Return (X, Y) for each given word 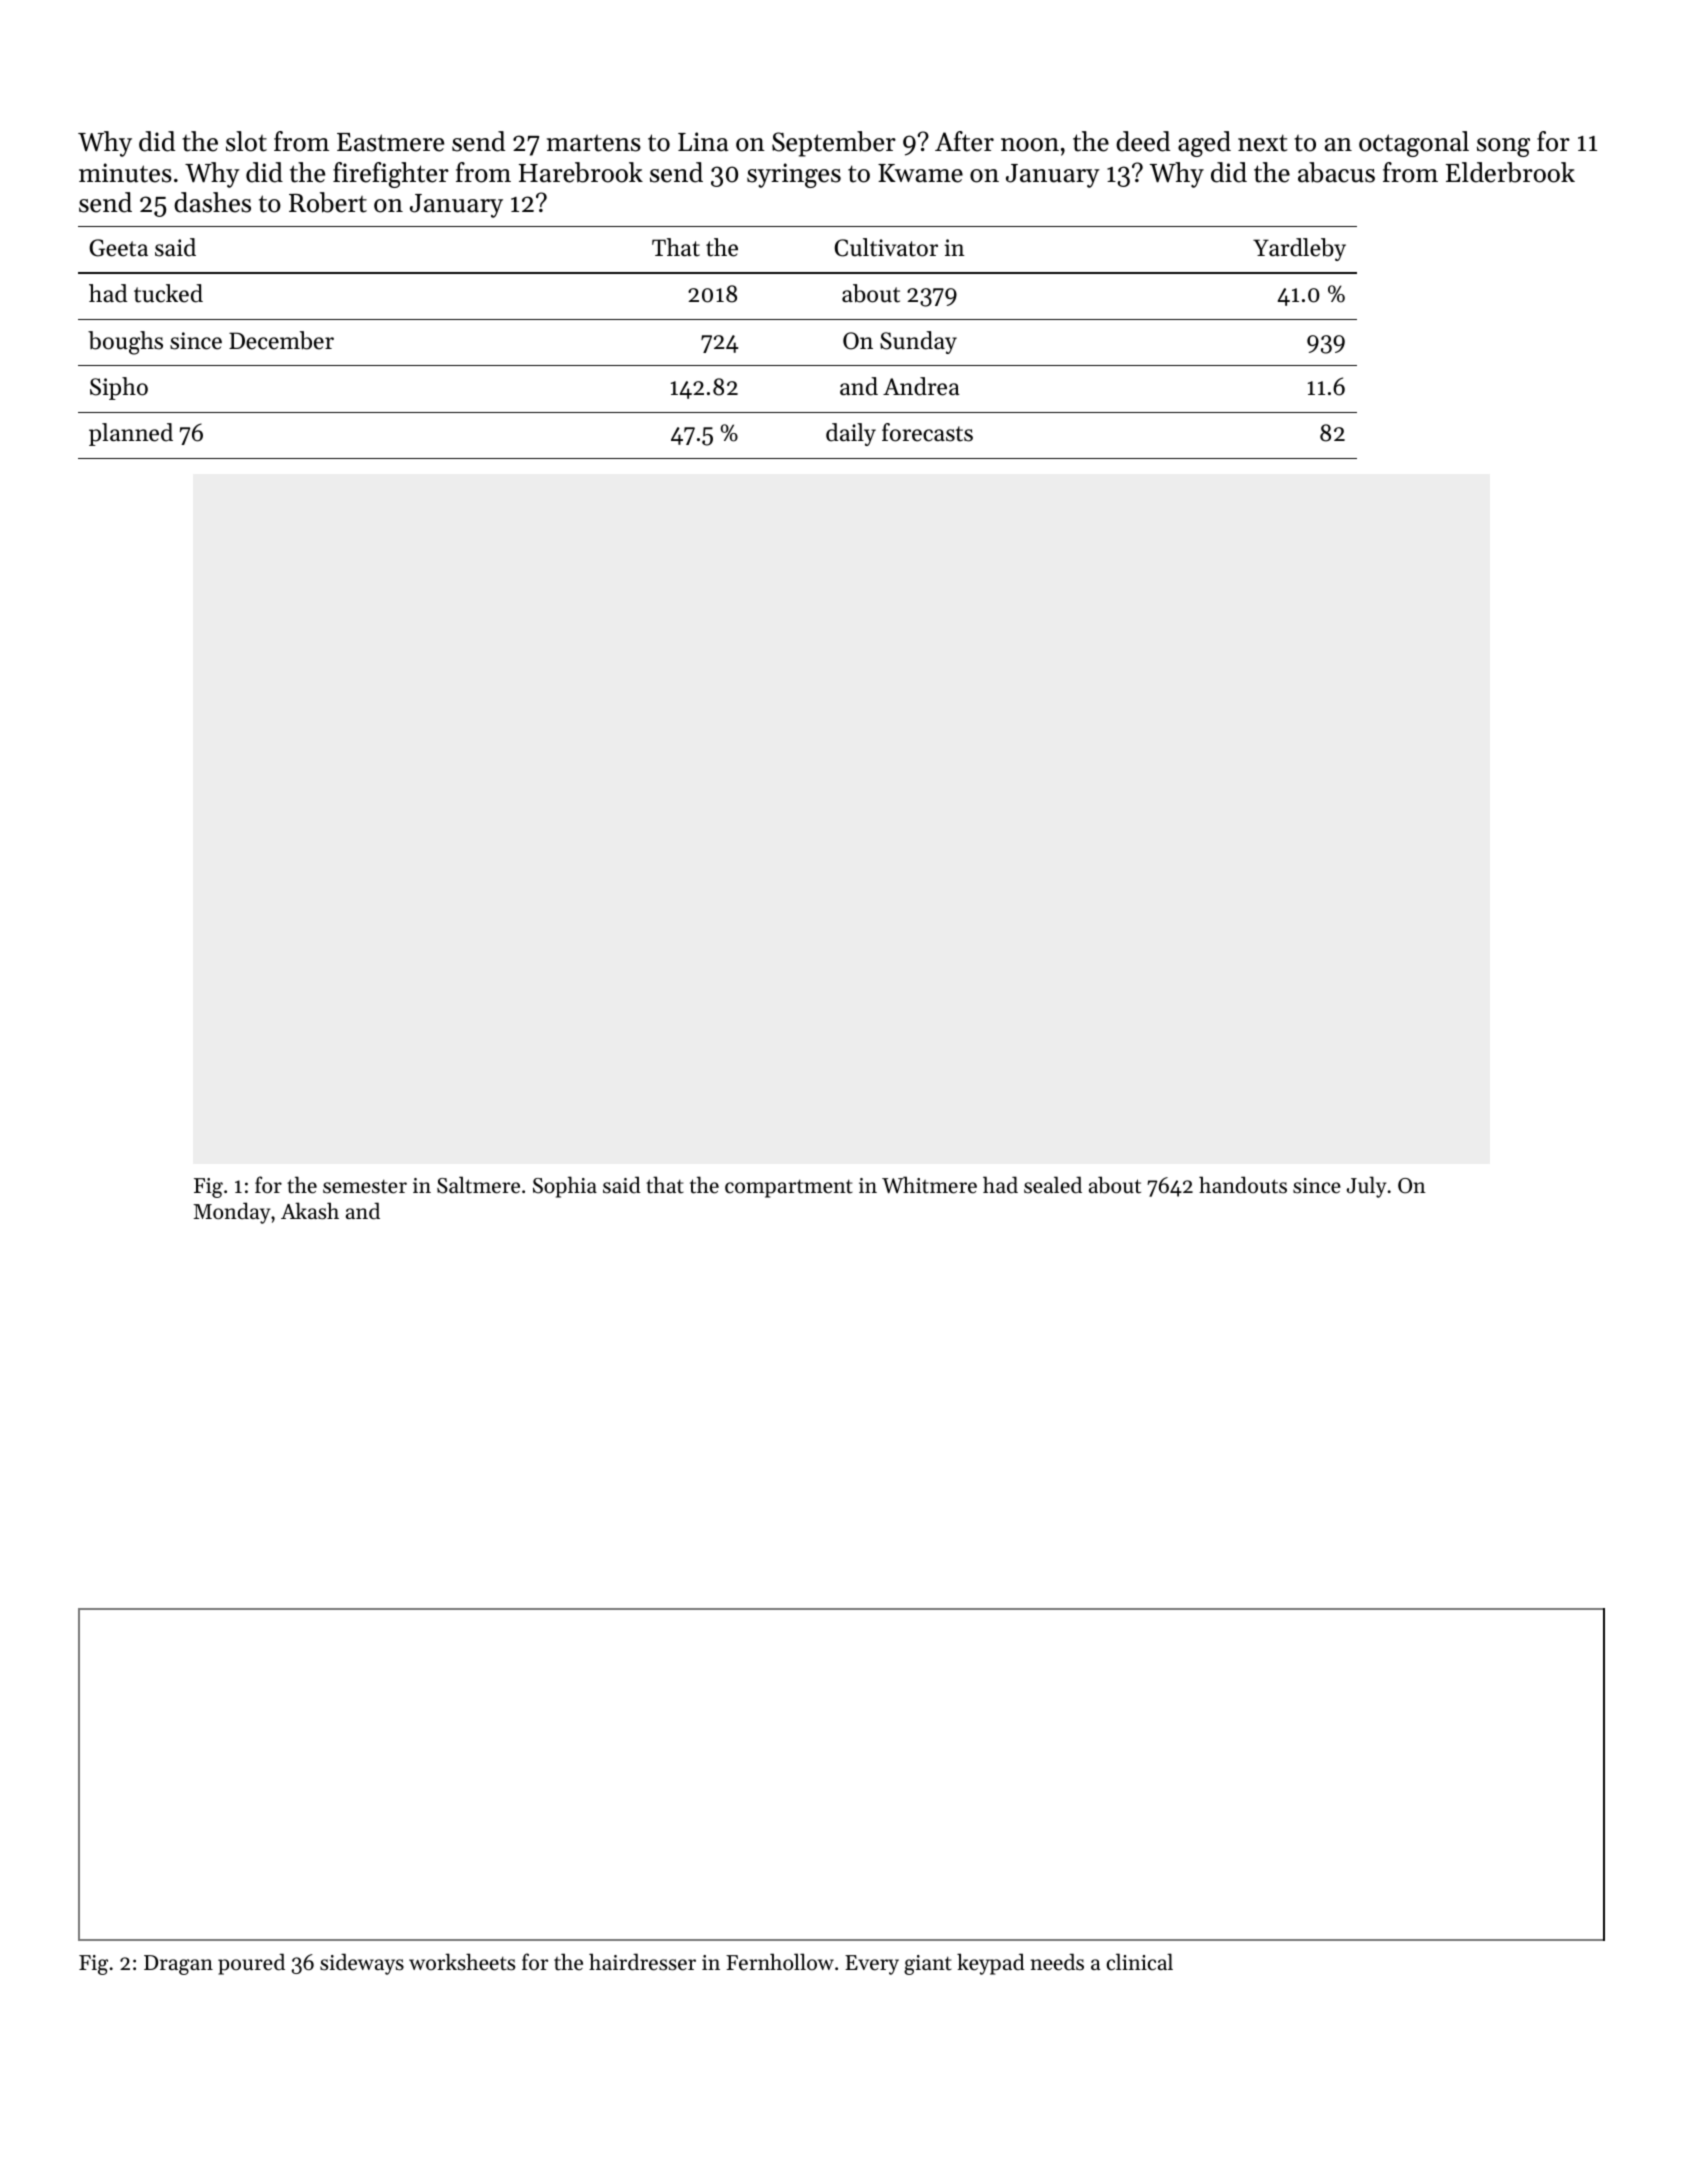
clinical (1140, 1962)
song (1503, 147)
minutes (125, 173)
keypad (991, 1964)
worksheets (462, 1962)
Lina (703, 141)
